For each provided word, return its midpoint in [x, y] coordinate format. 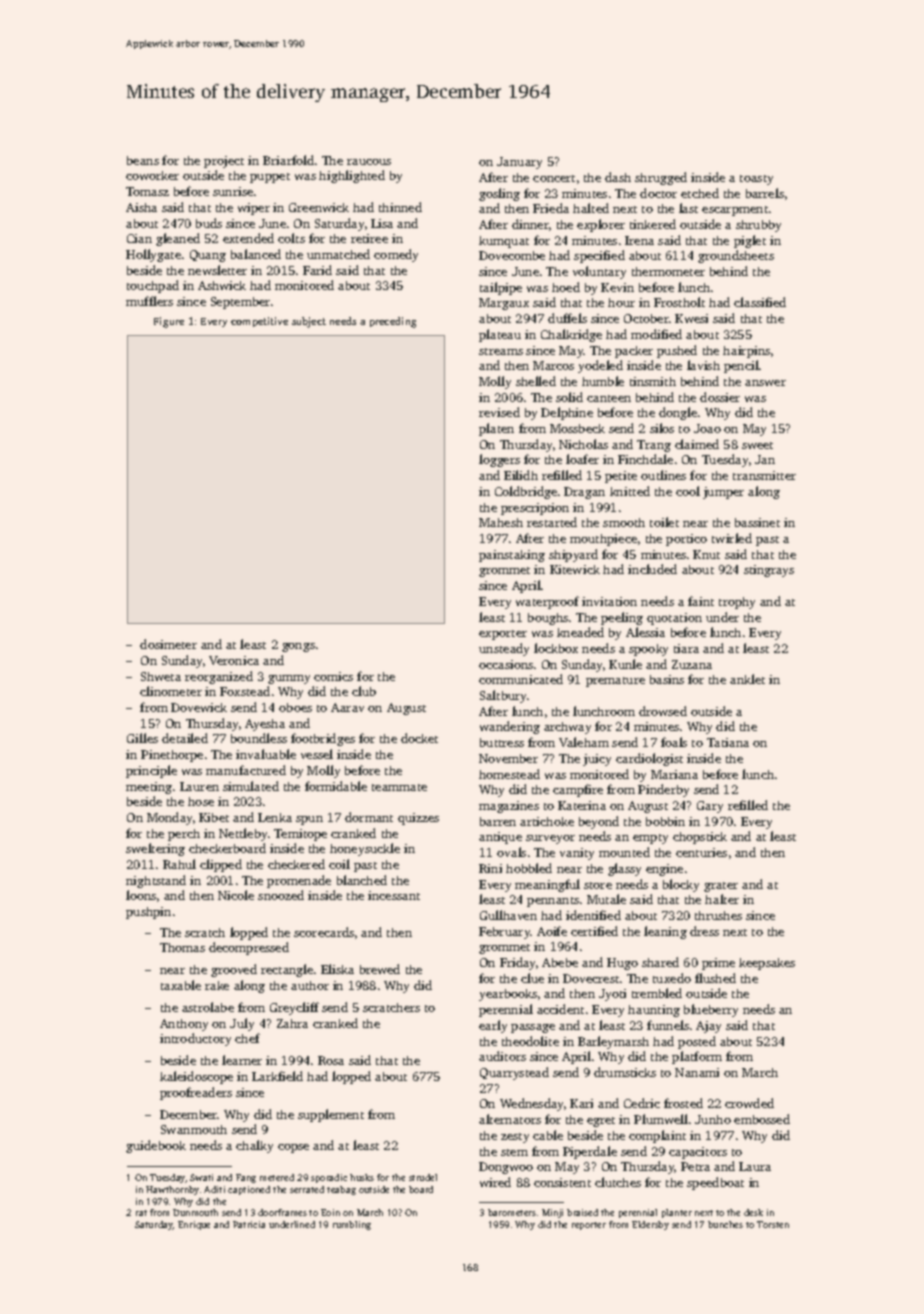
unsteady [504, 649]
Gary [710, 807]
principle [151, 771]
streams [501, 351]
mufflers [149, 301]
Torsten [773, 1224]
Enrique [194, 1225]
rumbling [352, 1225]
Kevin [617, 287]
